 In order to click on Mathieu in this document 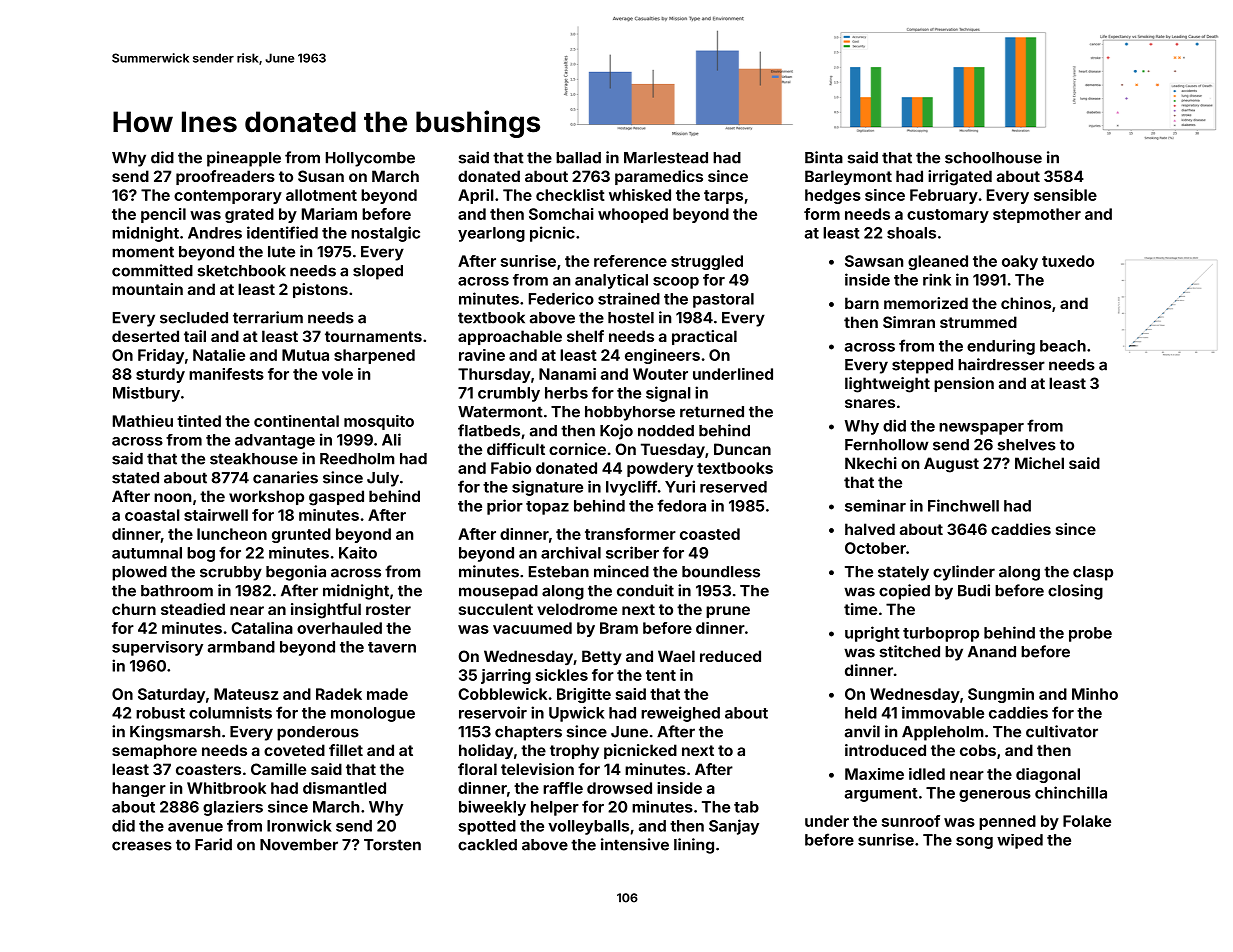, I will do `click(143, 421)`.
